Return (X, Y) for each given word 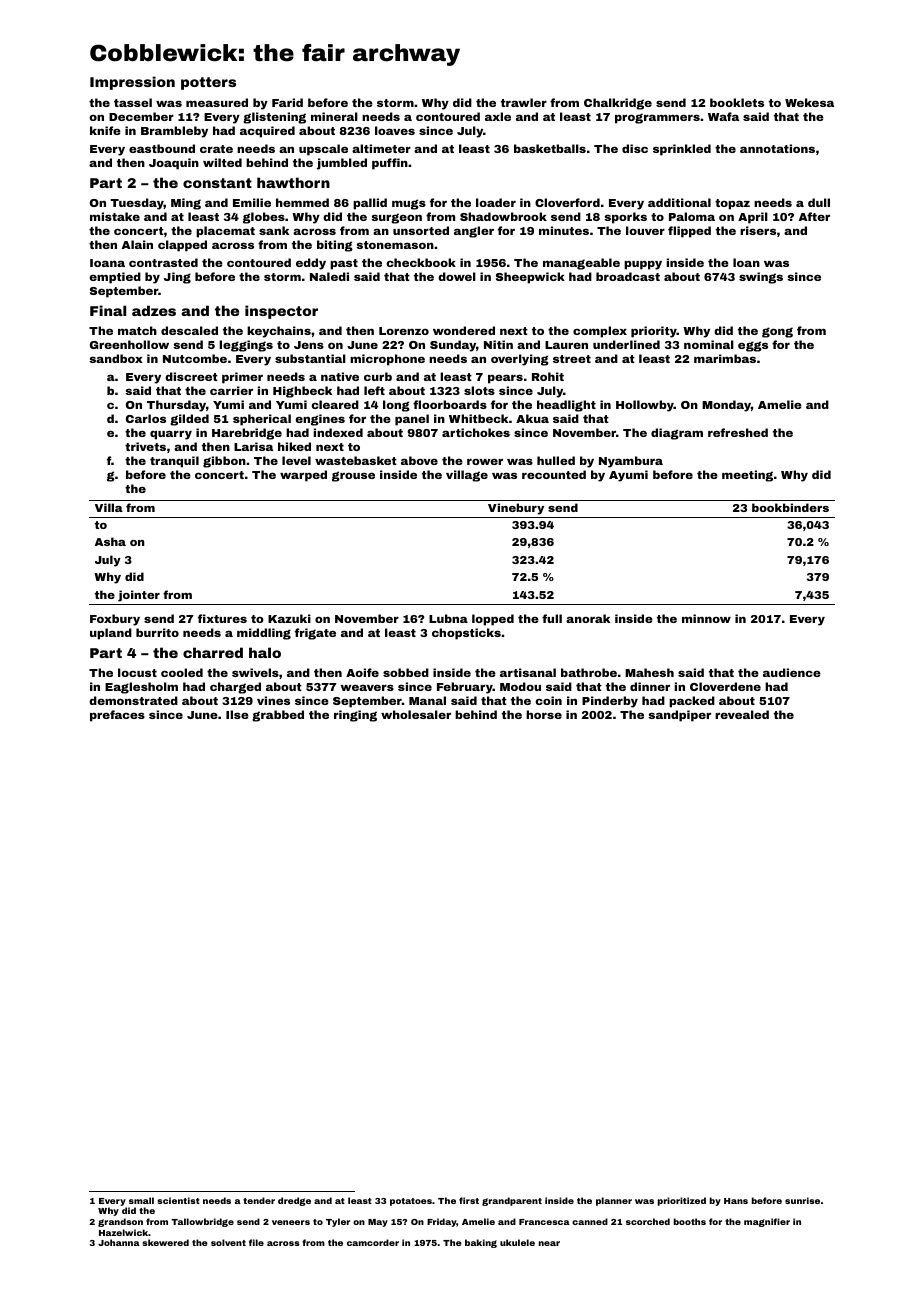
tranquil (174, 462)
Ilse (237, 714)
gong (777, 332)
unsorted (421, 230)
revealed (742, 714)
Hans (736, 1201)
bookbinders (790, 507)
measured (217, 102)
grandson (120, 1222)
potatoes (411, 1202)
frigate (315, 634)
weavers (367, 687)
